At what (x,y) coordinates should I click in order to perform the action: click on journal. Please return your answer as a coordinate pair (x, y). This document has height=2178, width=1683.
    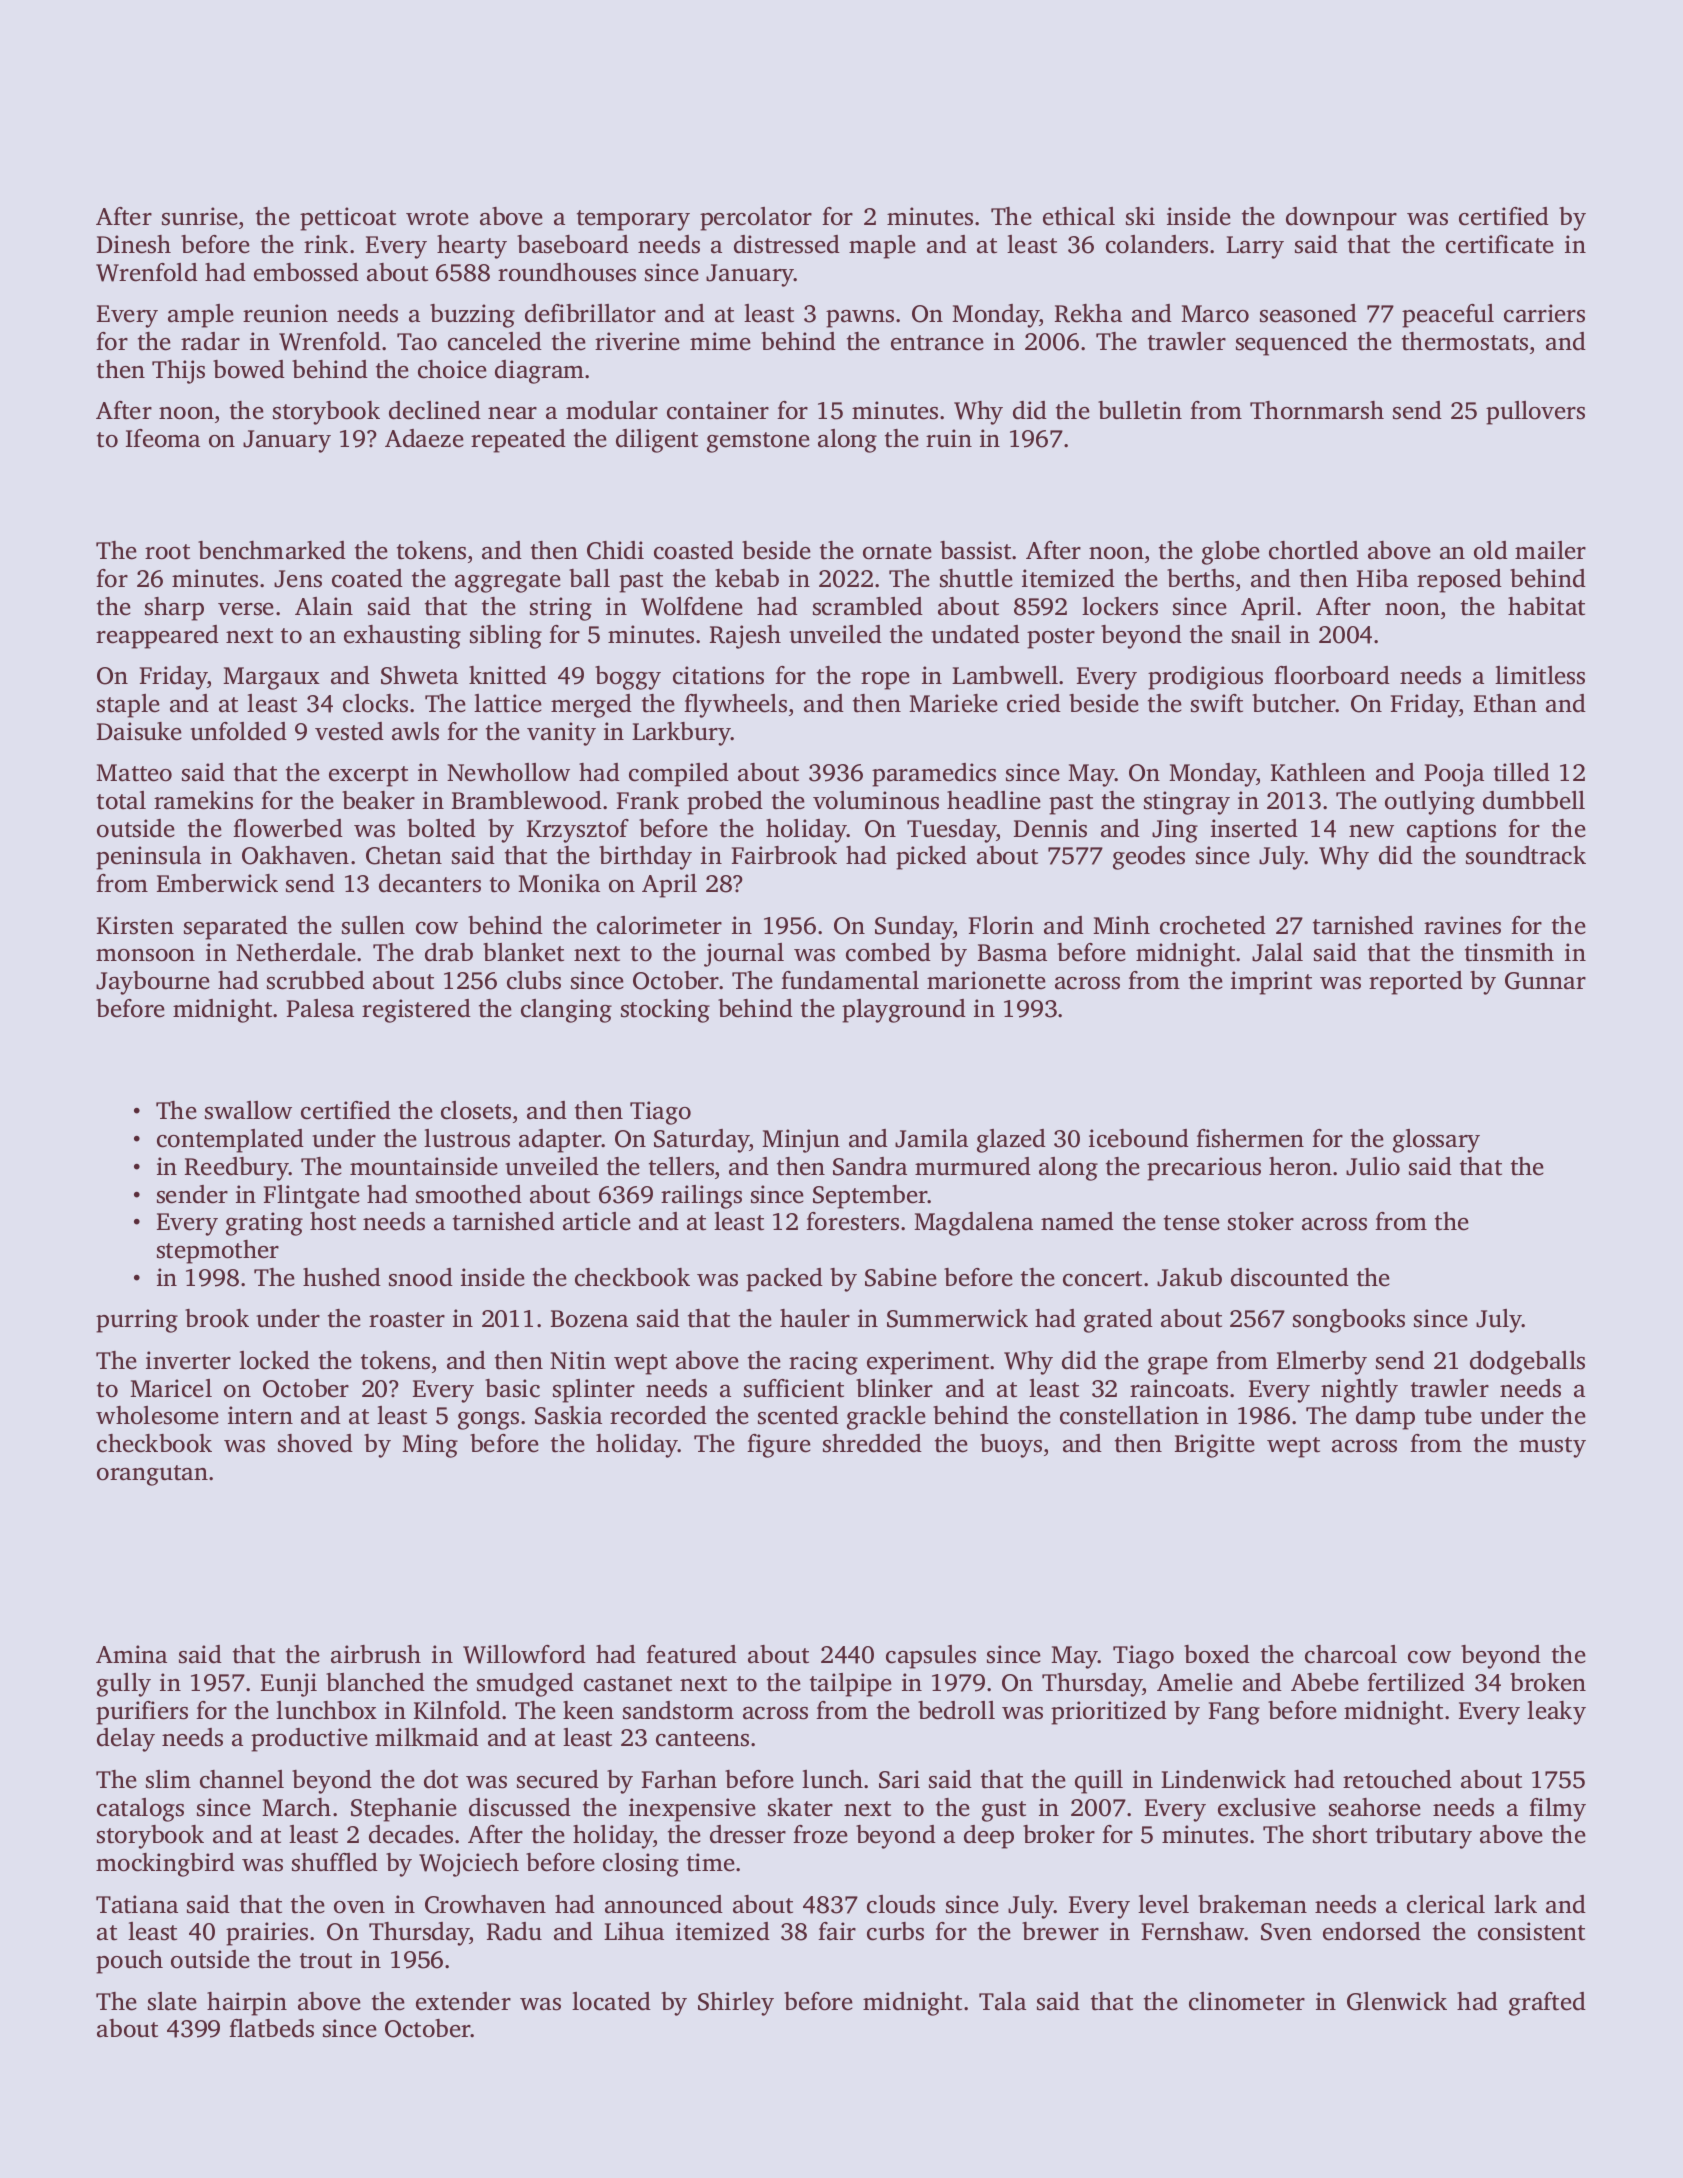
    Looking at the image, I should click on (744, 955).
